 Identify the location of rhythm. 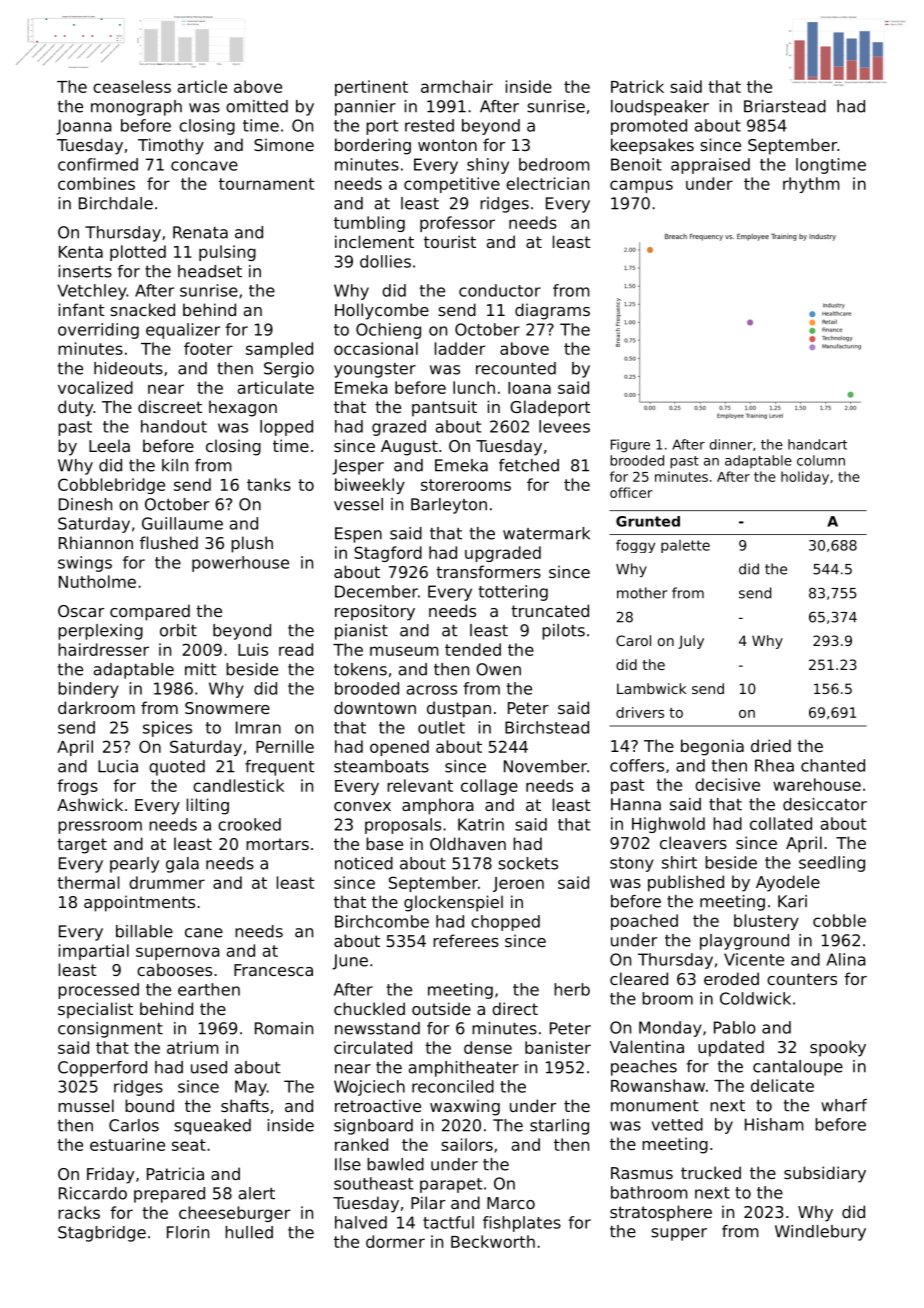
(811, 185).
